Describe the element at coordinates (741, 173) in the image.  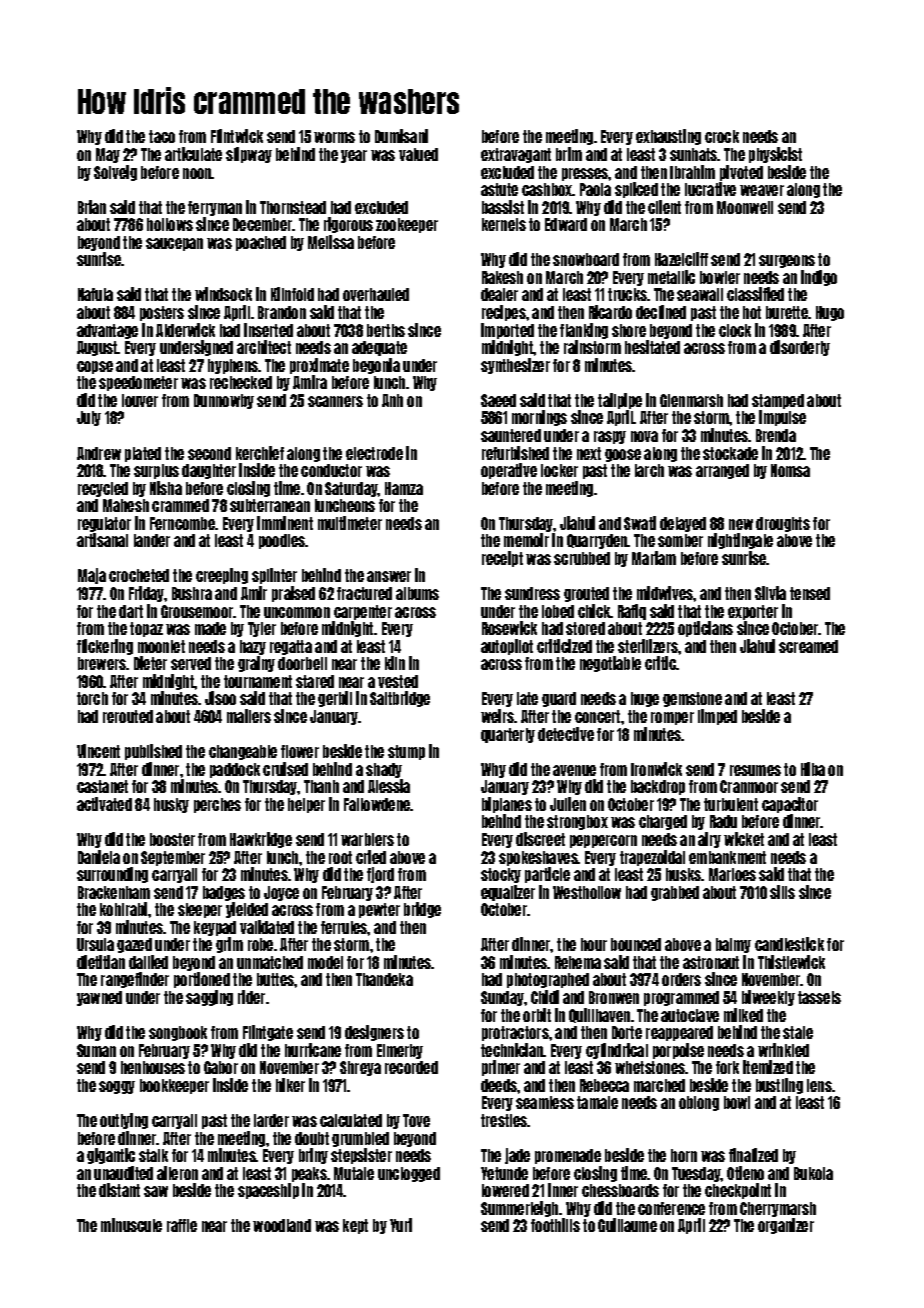
I see `pivoted` at that location.
